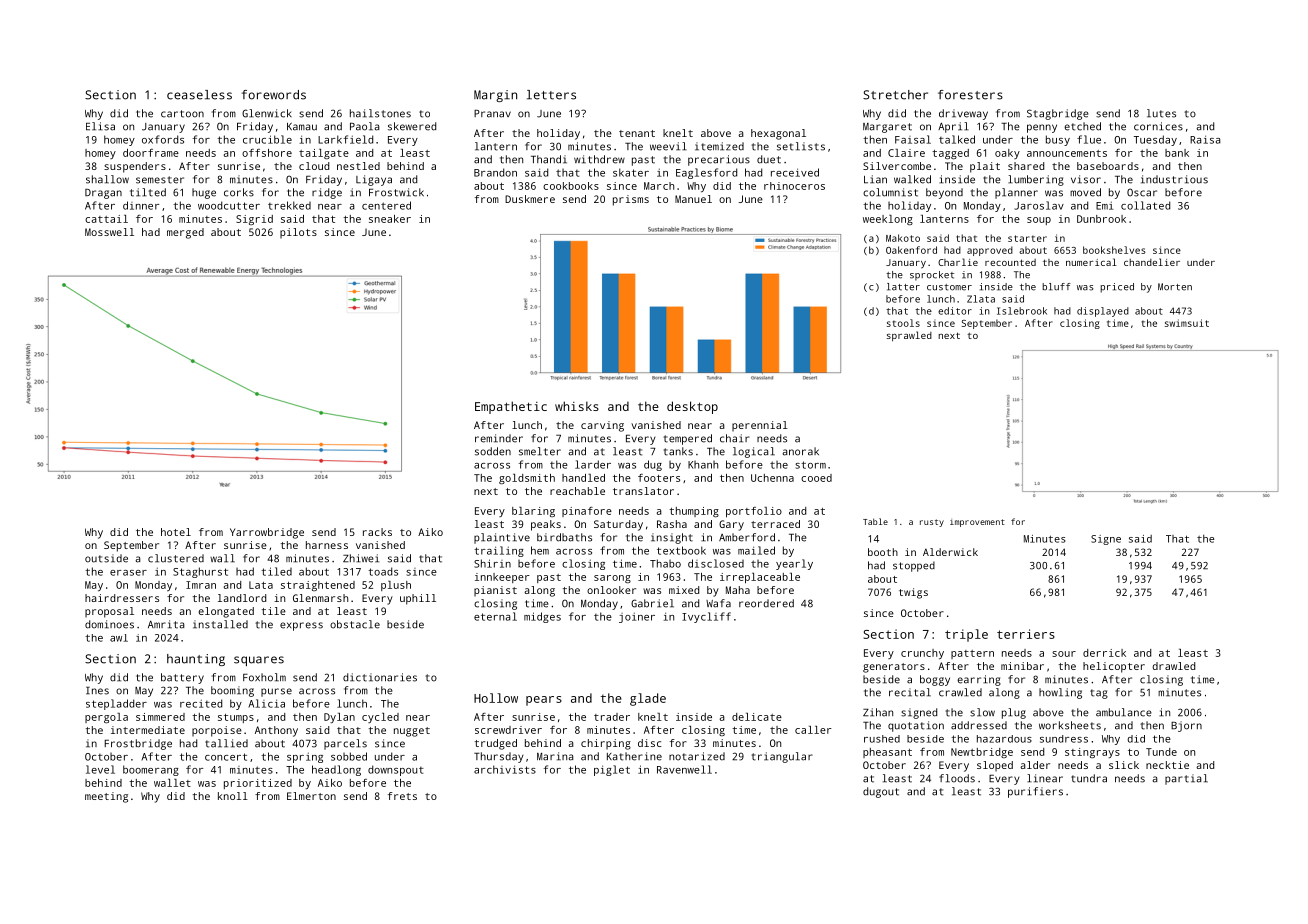 This screenshot has width=1308, height=924. I want to click on pilots, so click(298, 233).
